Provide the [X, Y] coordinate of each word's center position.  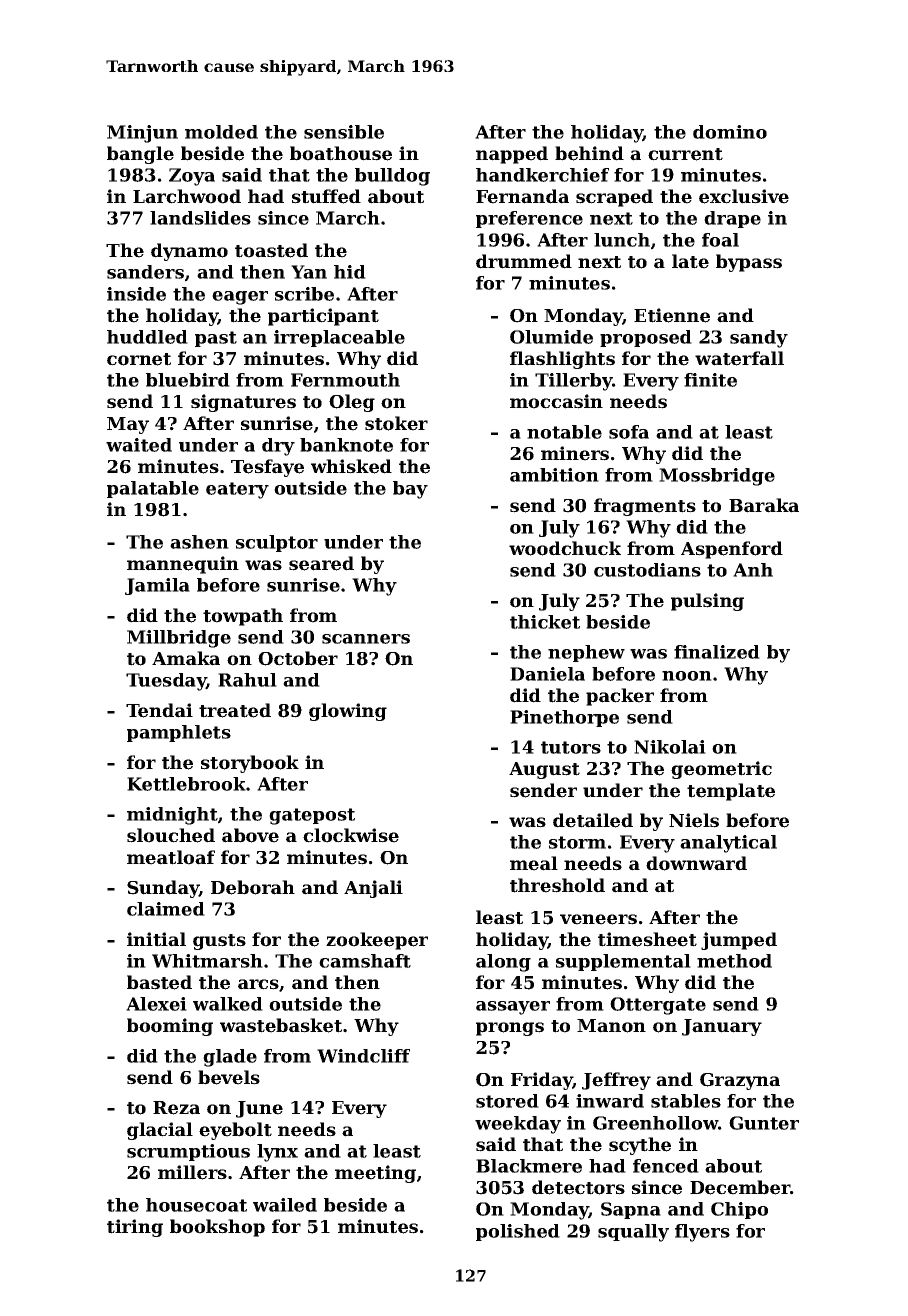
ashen [199, 542]
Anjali [373, 889]
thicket [545, 622]
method [734, 961]
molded [221, 132]
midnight [172, 816]
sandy [759, 339]
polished [518, 1232]
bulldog [392, 177]
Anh [753, 570]
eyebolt [235, 1131]
